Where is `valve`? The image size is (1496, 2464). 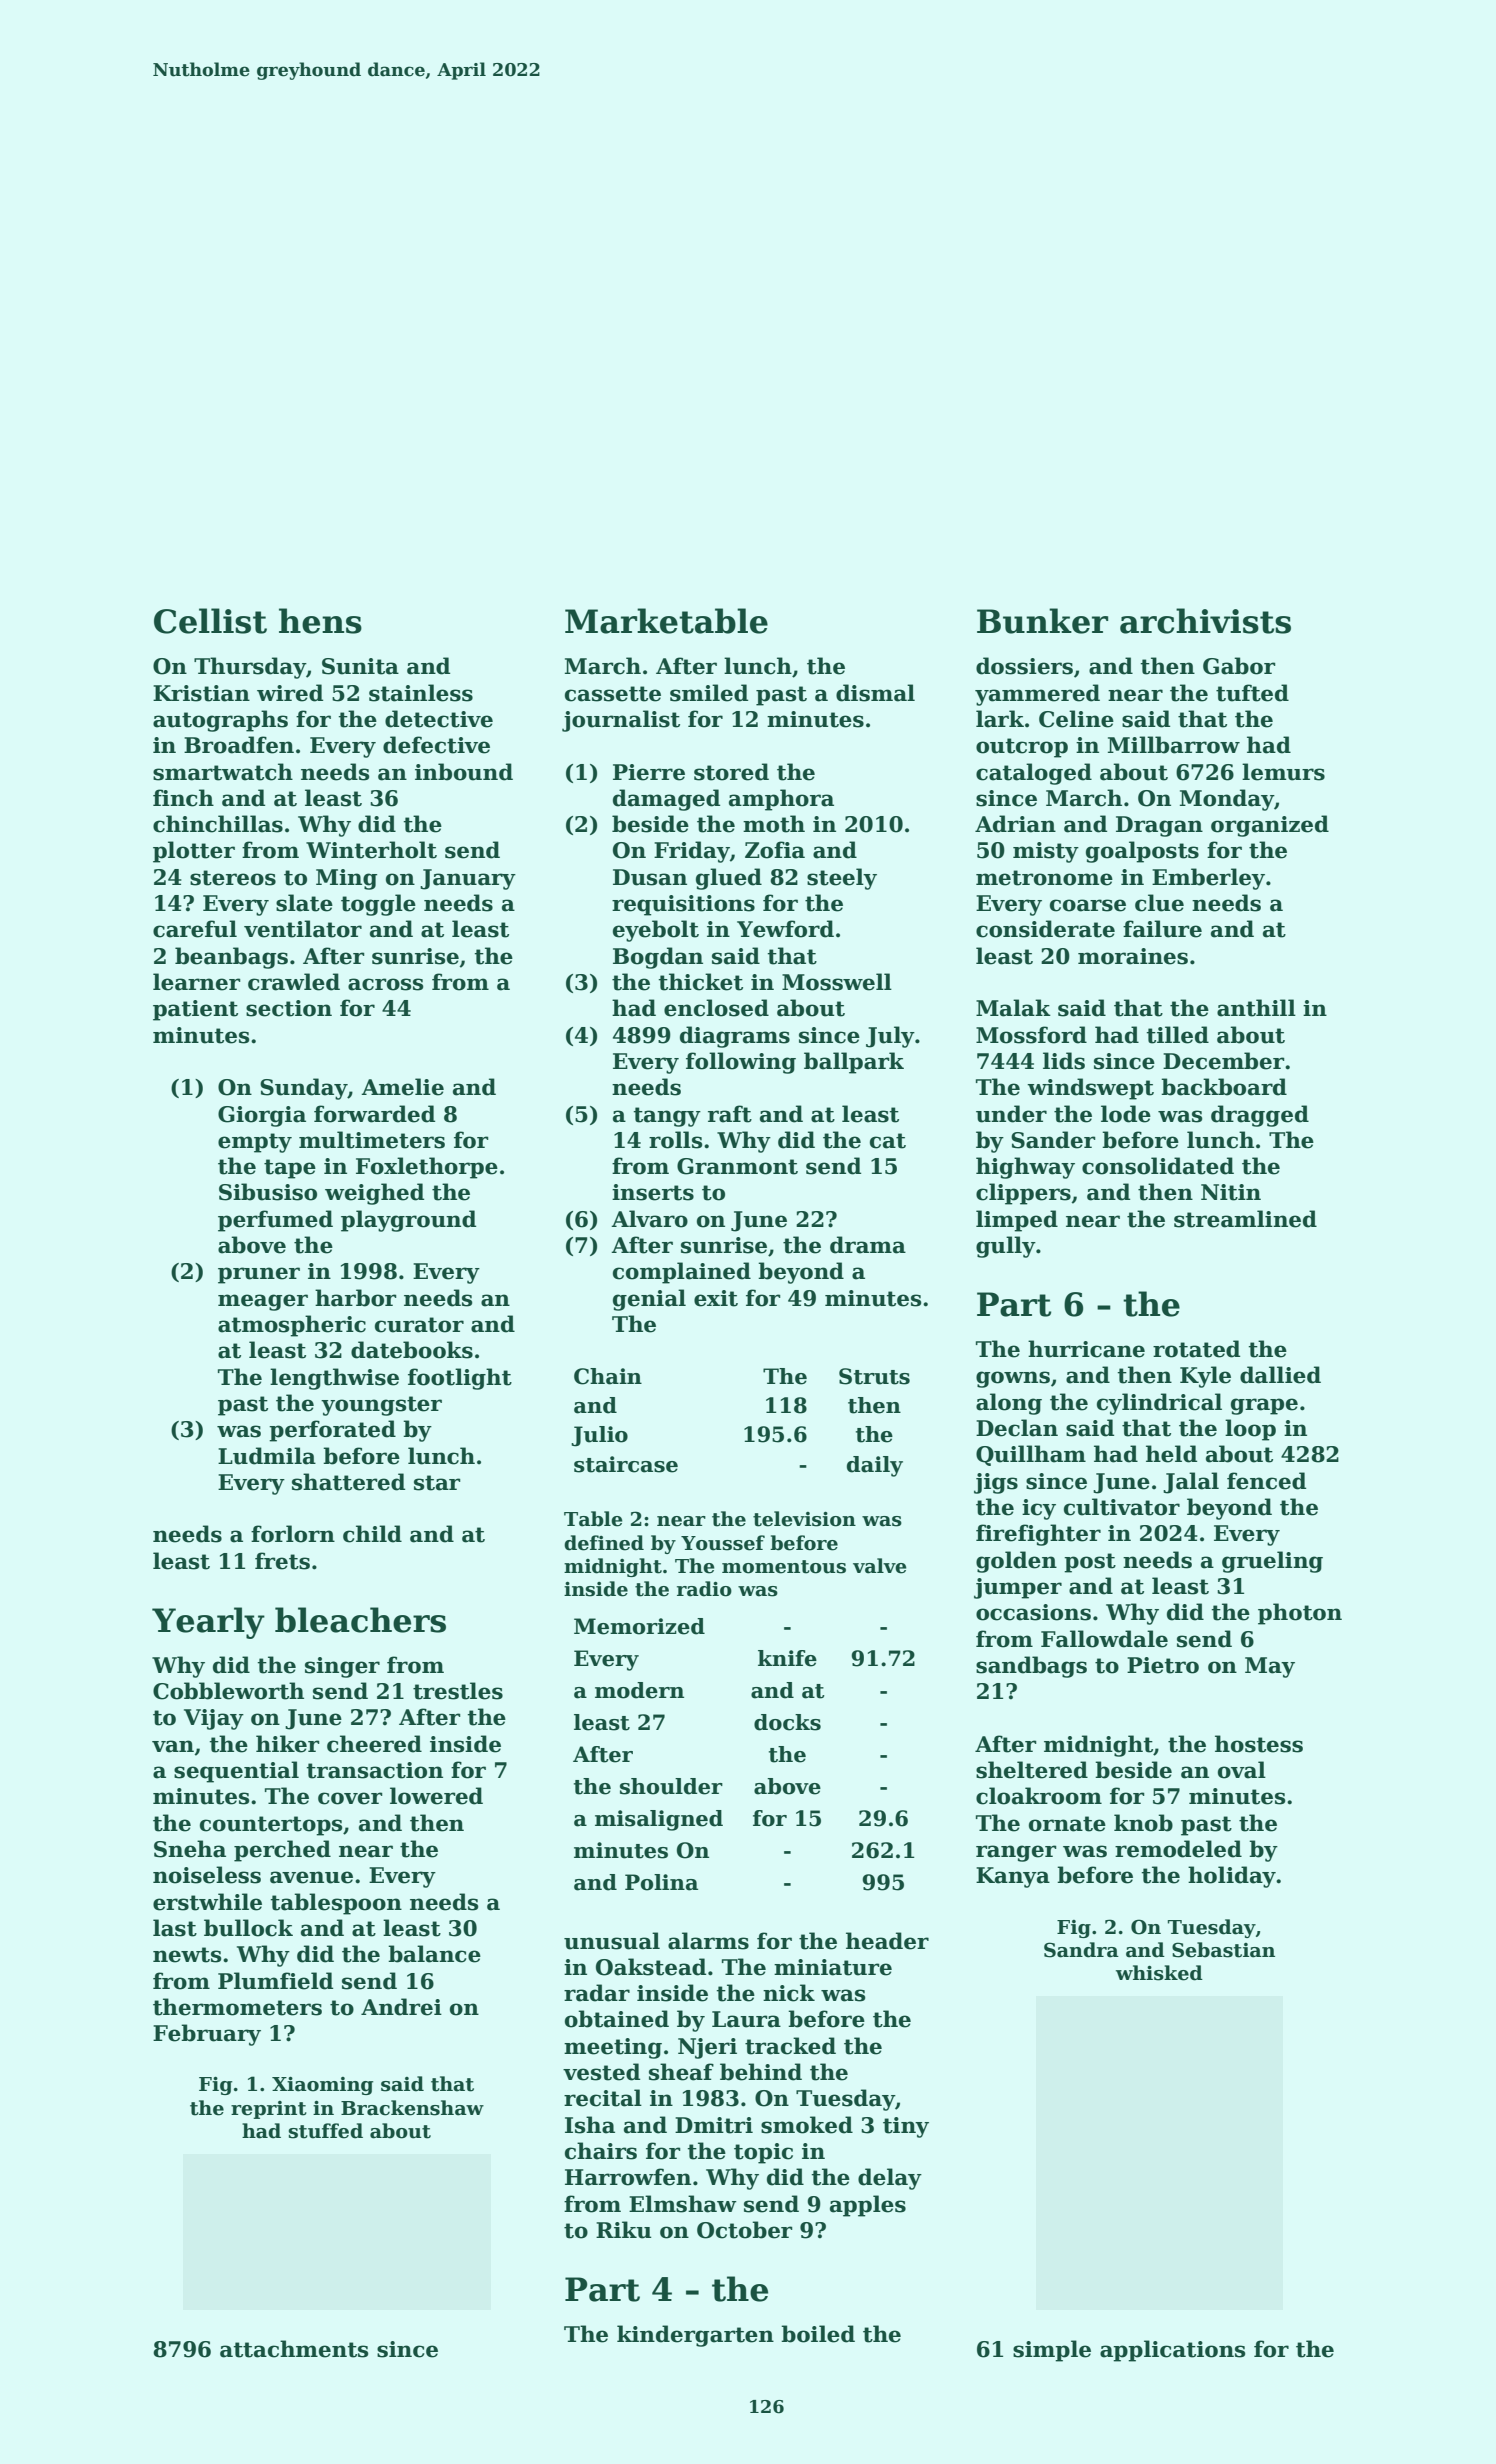 valve is located at coordinates (880, 1566).
